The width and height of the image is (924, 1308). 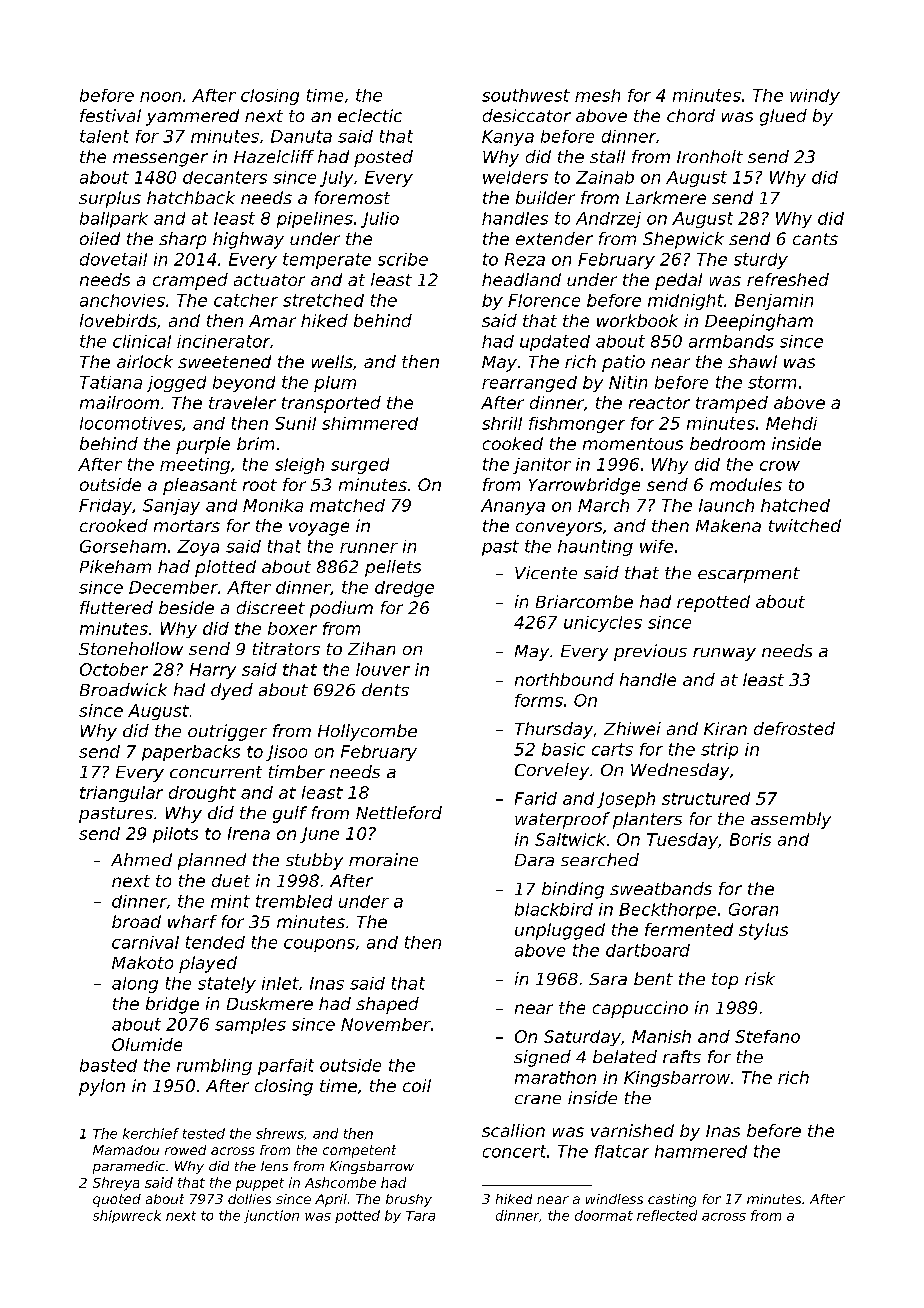 What do you see at coordinates (763, 931) in the image?
I see `stylus` at bounding box center [763, 931].
